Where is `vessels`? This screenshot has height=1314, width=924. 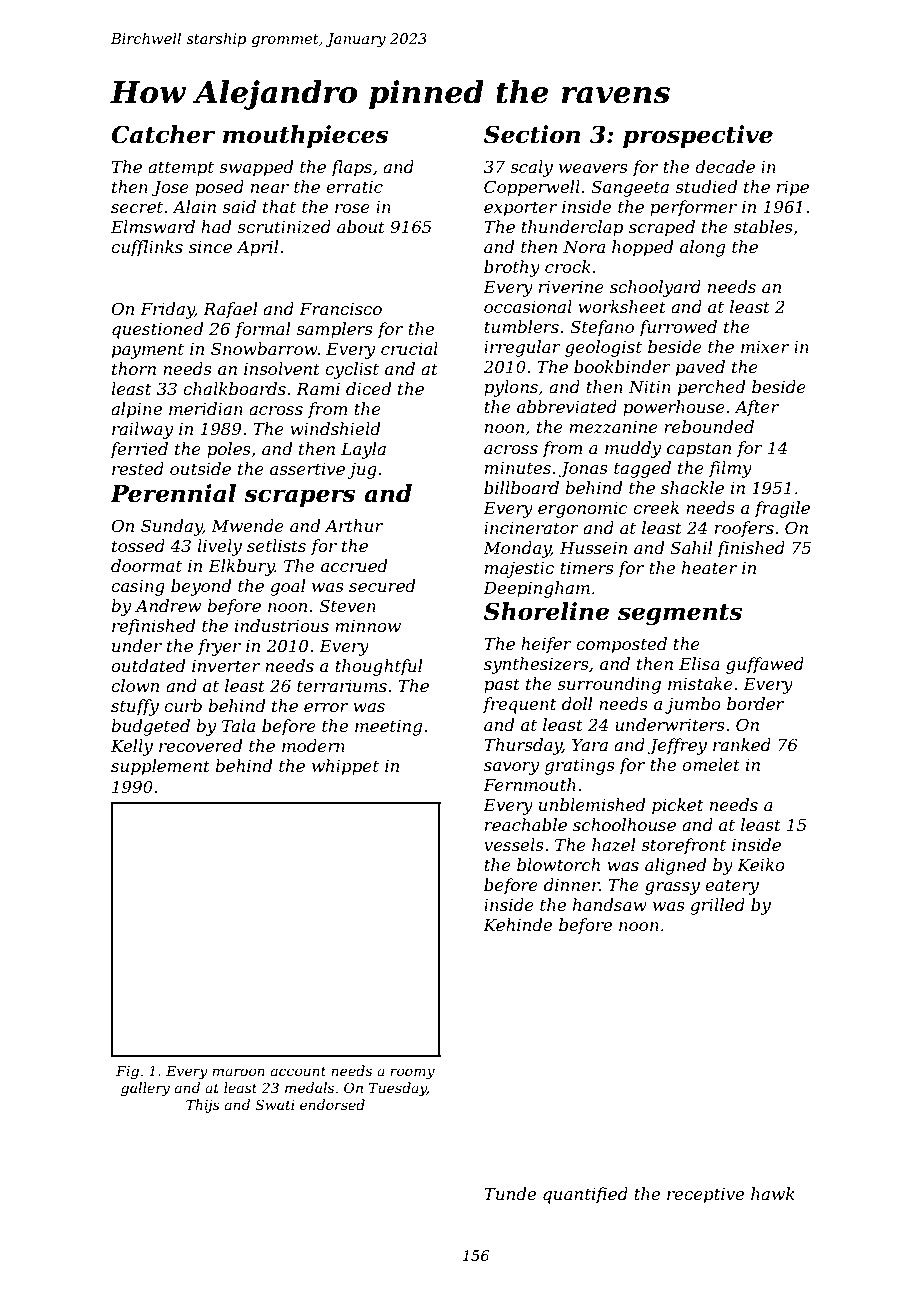 vessels is located at coordinates (514, 844).
